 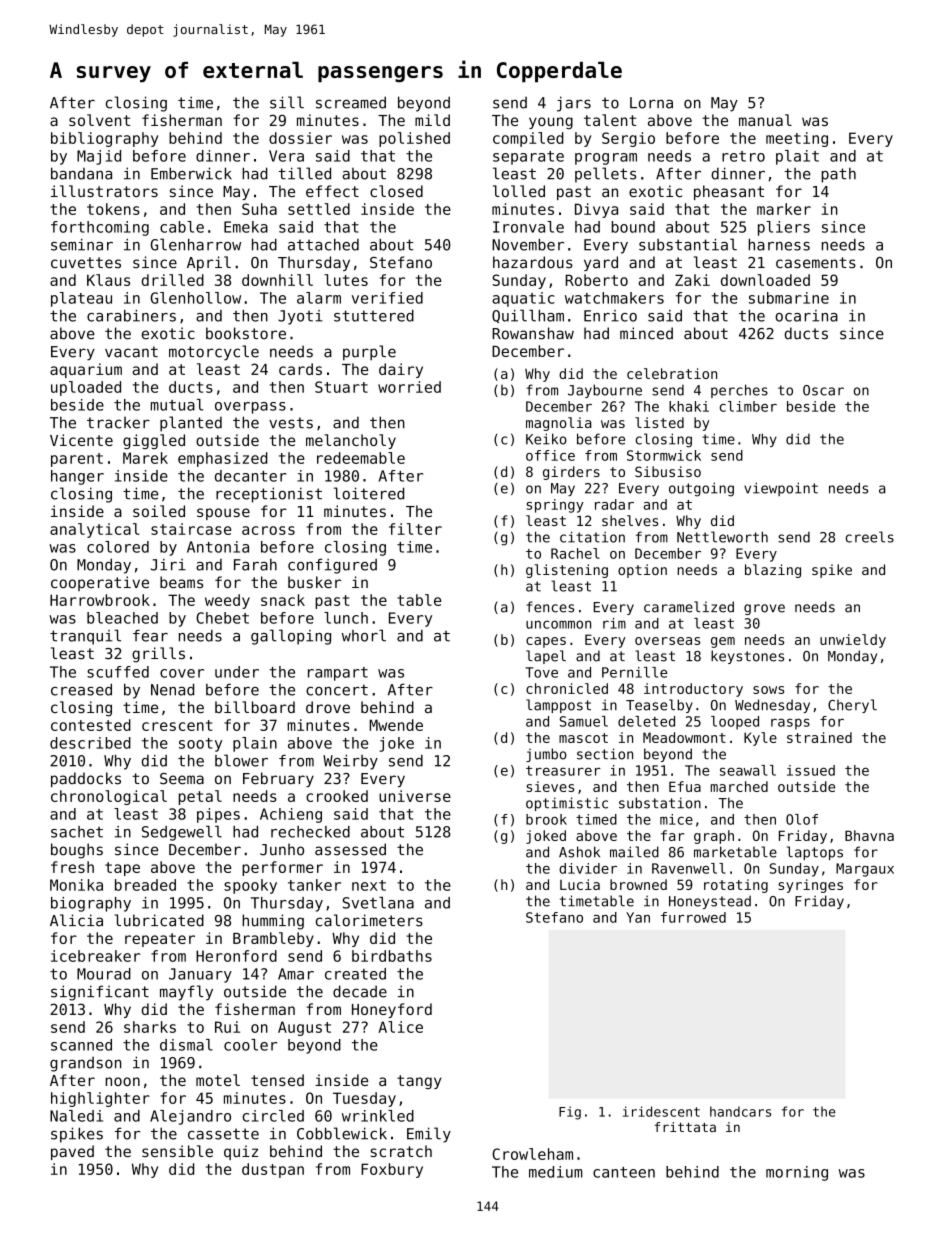 What do you see at coordinates (806, 316) in the screenshot?
I see `ocarina` at bounding box center [806, 316].
